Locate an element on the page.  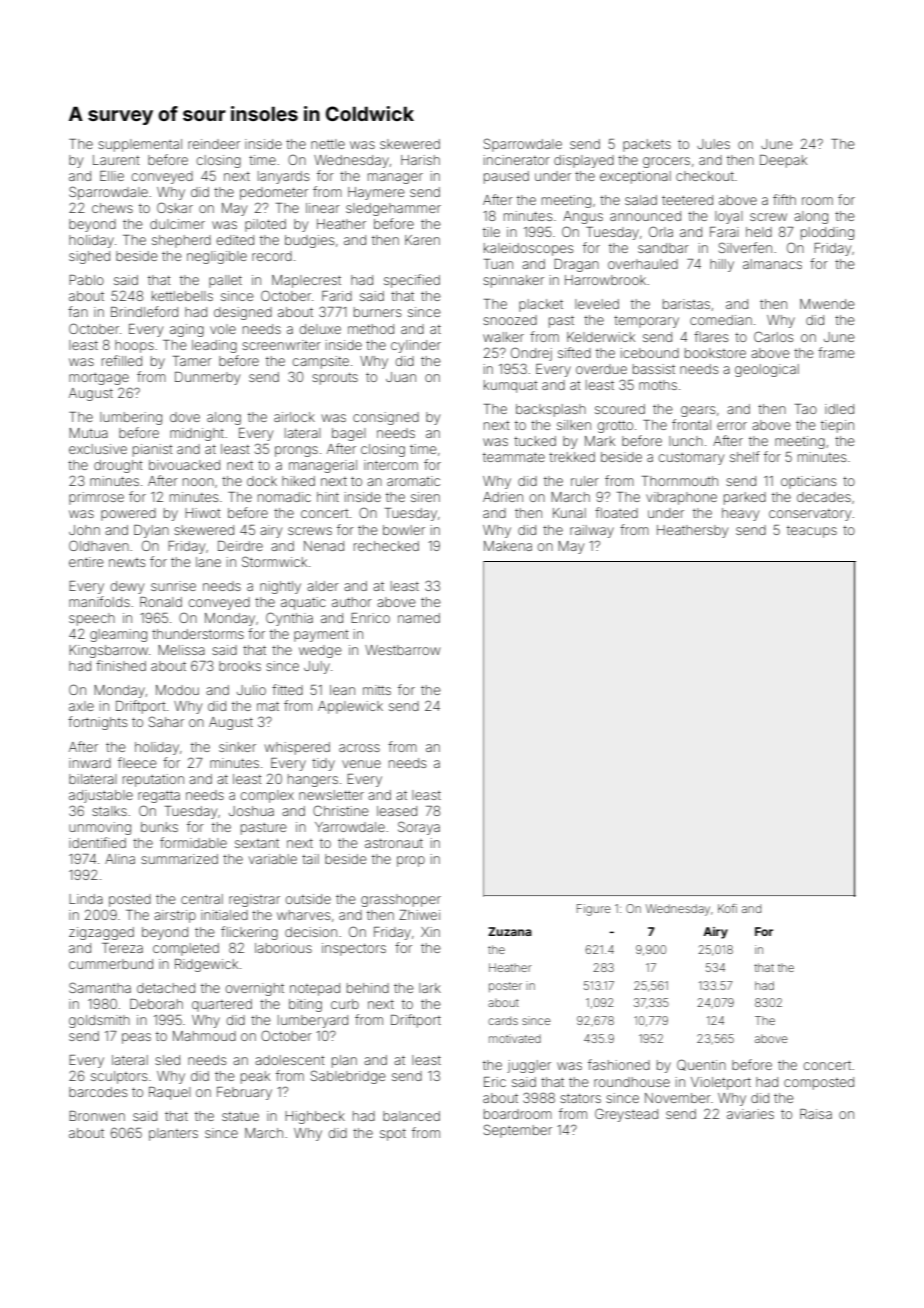
supplemental is located at coordinates (140, 145).
